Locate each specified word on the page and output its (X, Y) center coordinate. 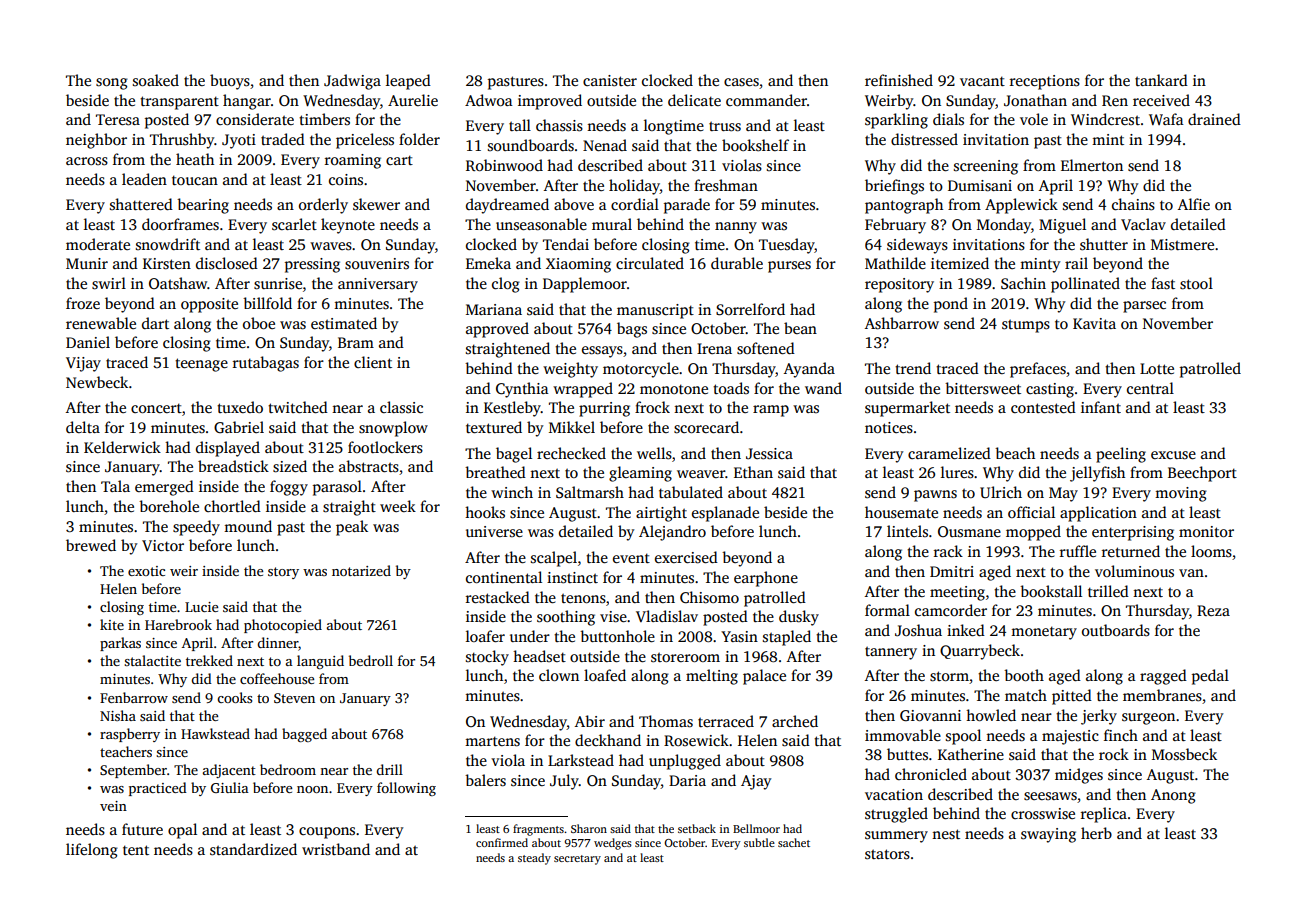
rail (1076, 263)
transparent (179, 103)
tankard (1161, 80)
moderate (98, 244)
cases (741, 82)
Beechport (1202, 474)
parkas (120, 644)
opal (182, 831)
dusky (799, 618)
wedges (613, 844)
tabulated (691, 492)
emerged (164, 488)
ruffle (1078, 551)
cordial (635, 204)
